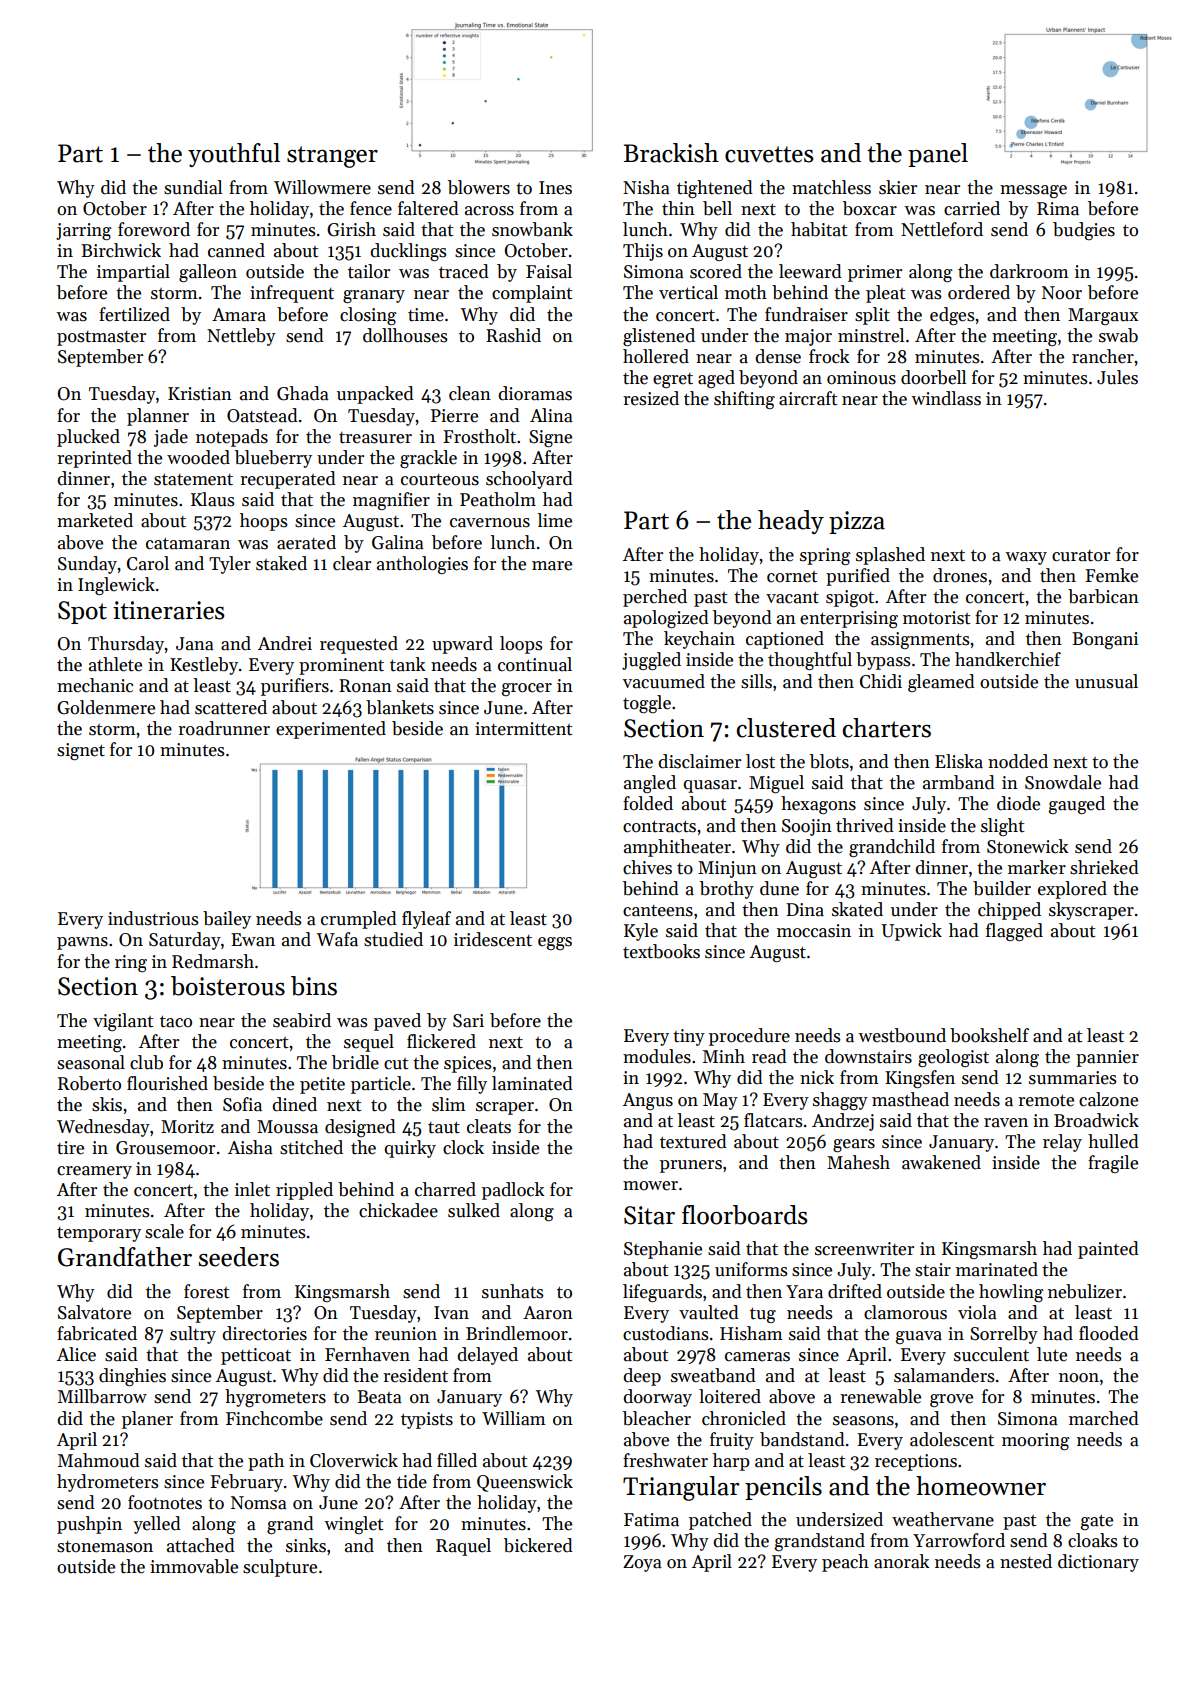 The height and width of the screenshot is (1692, 1196). What do you see at coordinates (306, 1545) in the screenshot?
I see `sinks` at bounding box center [306, 1545].
